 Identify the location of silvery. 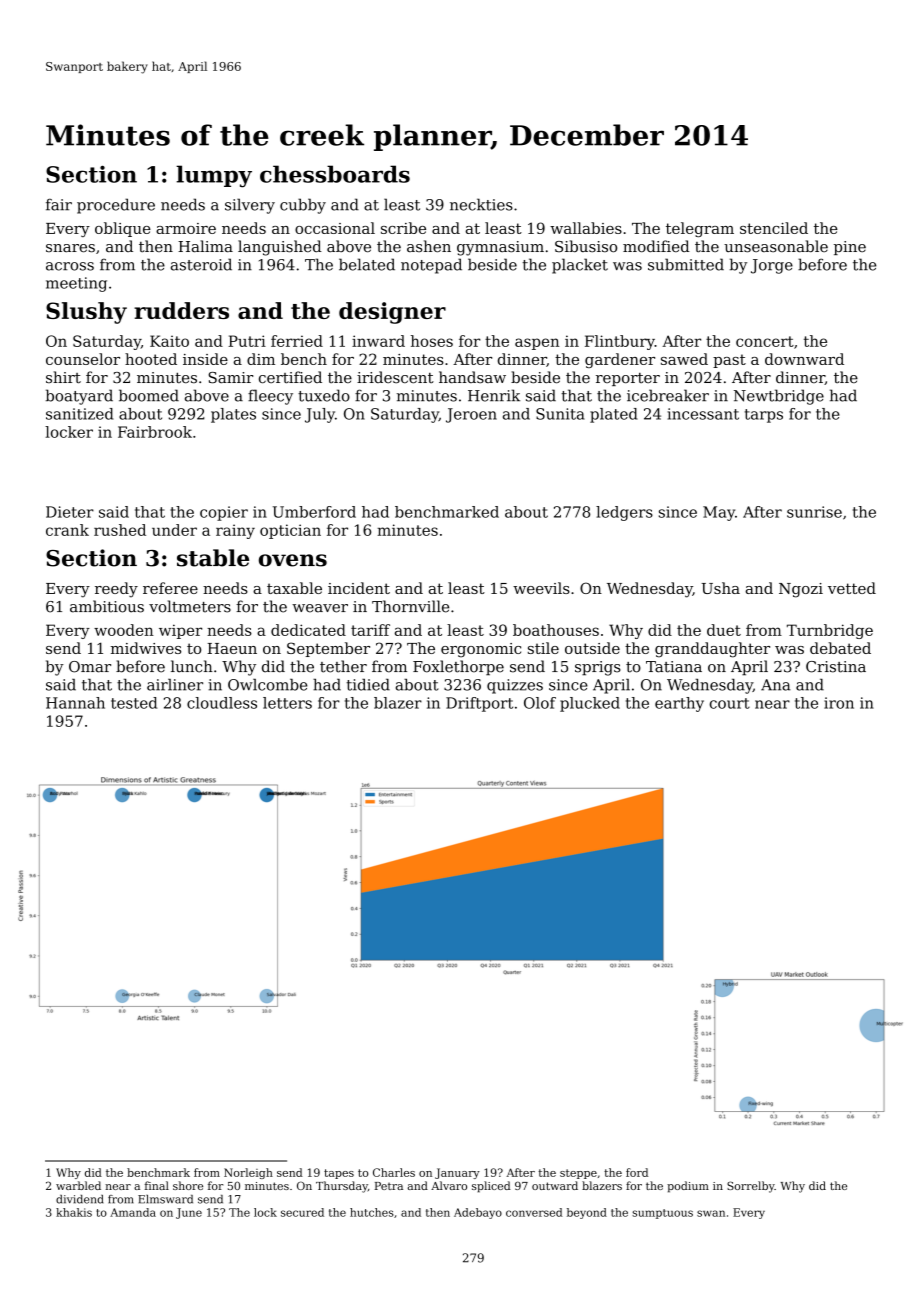
(250, 206).
